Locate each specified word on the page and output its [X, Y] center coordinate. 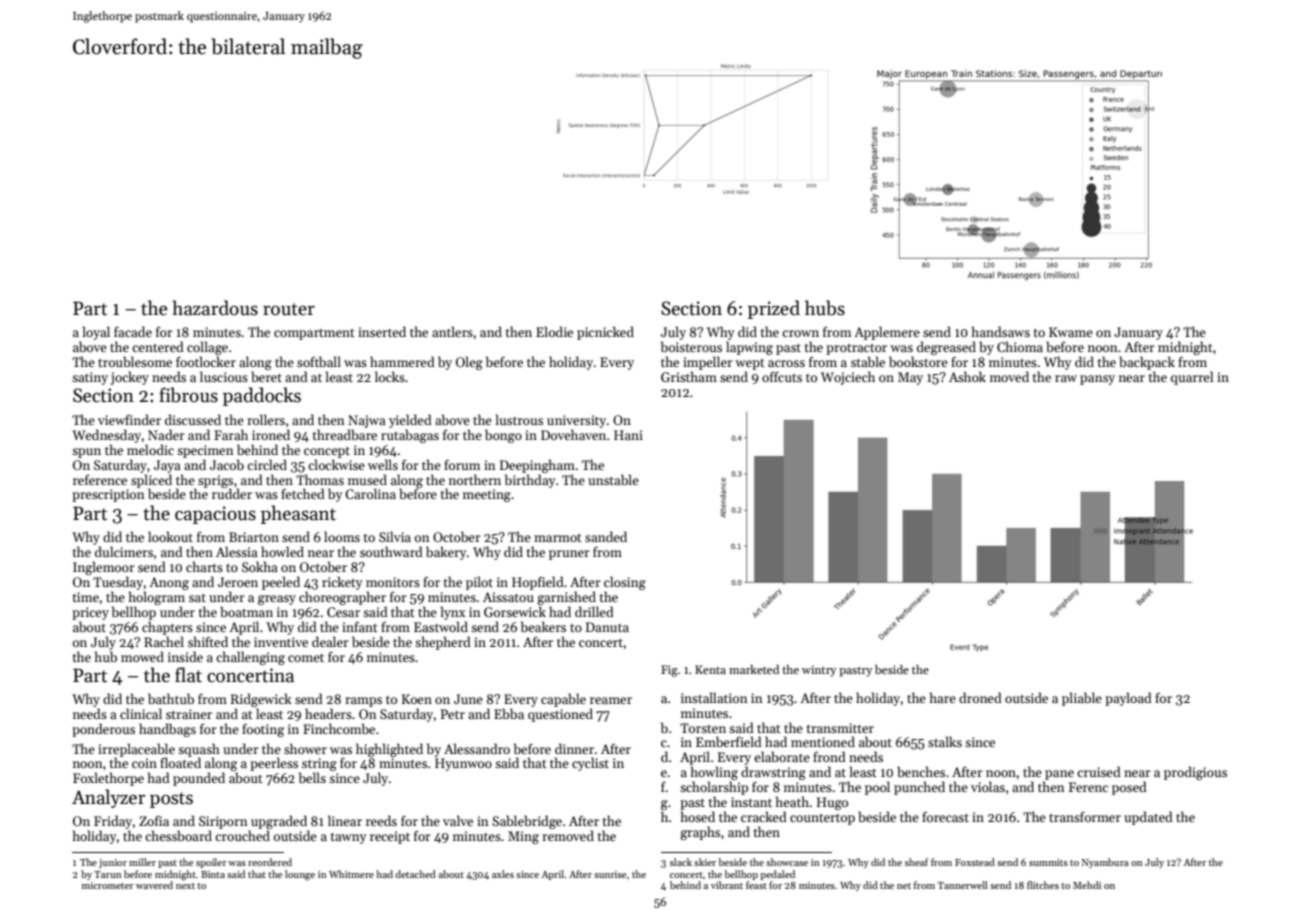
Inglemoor [104, 568]
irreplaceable [136, 750]
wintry [819, 671]
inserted [382, 331]
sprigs [215, 481]
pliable [1082, 699]
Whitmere [351, 874]
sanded [606, 536]
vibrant [727, 885]
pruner [569, 555]
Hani [628, 435]
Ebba [509, 713]
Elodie [554, 331]
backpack [1147, 363]
